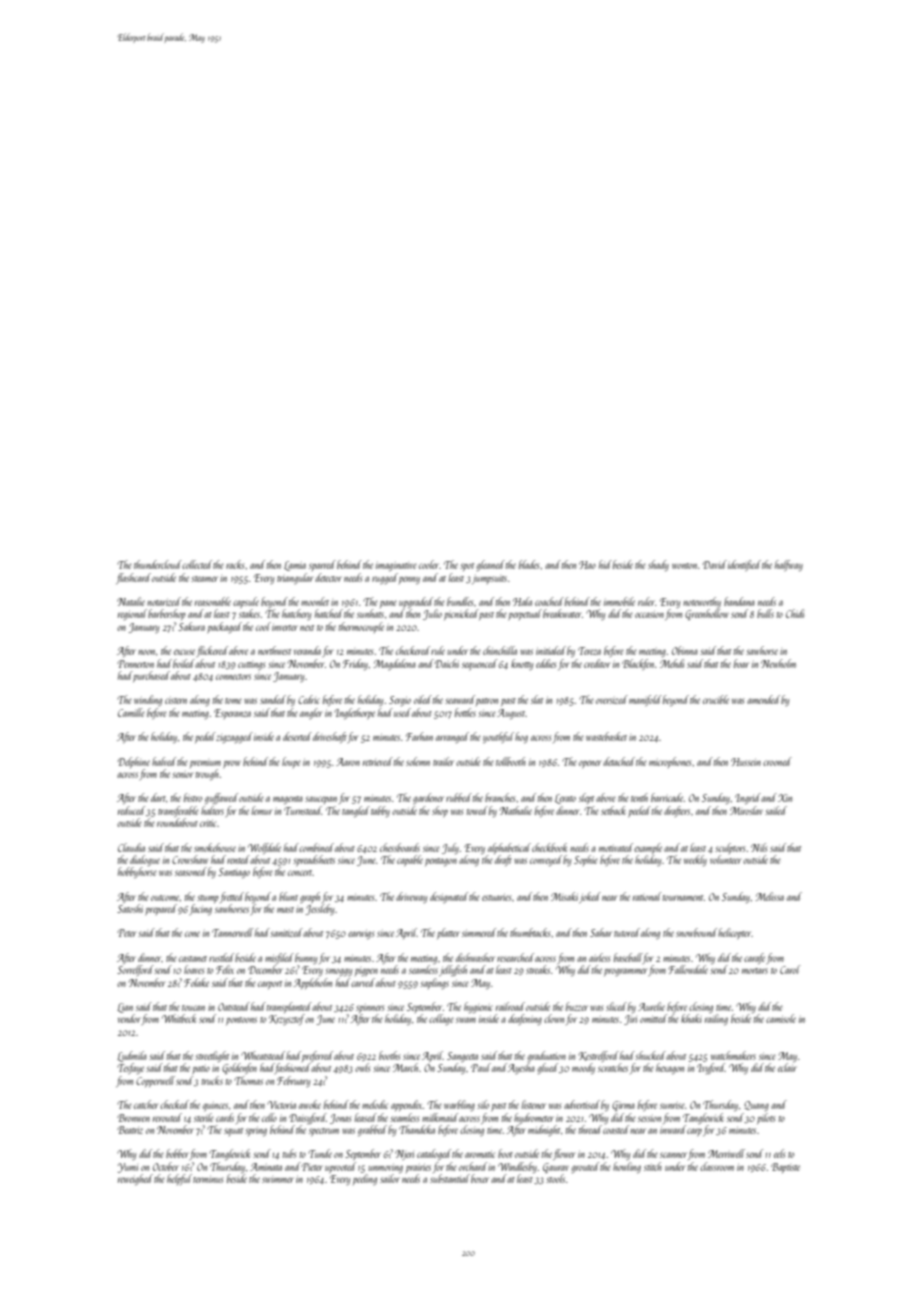  What do you see at coordinates (410, 860) in the document?
I see `capable` at bounding box center [410, 860].
